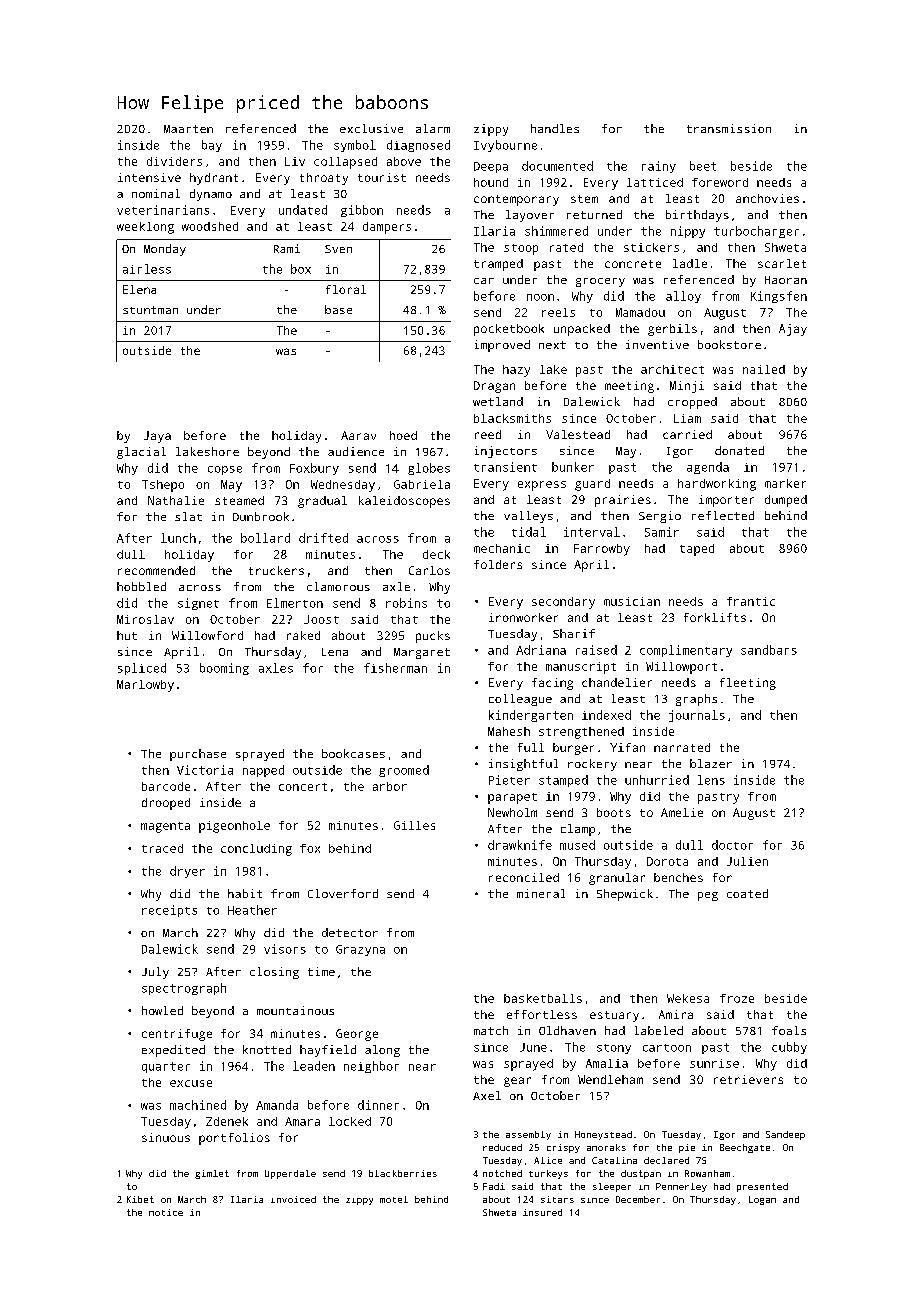 This screenshot has width=924, height=1308. I want to click on deck, so click(436, 554).
